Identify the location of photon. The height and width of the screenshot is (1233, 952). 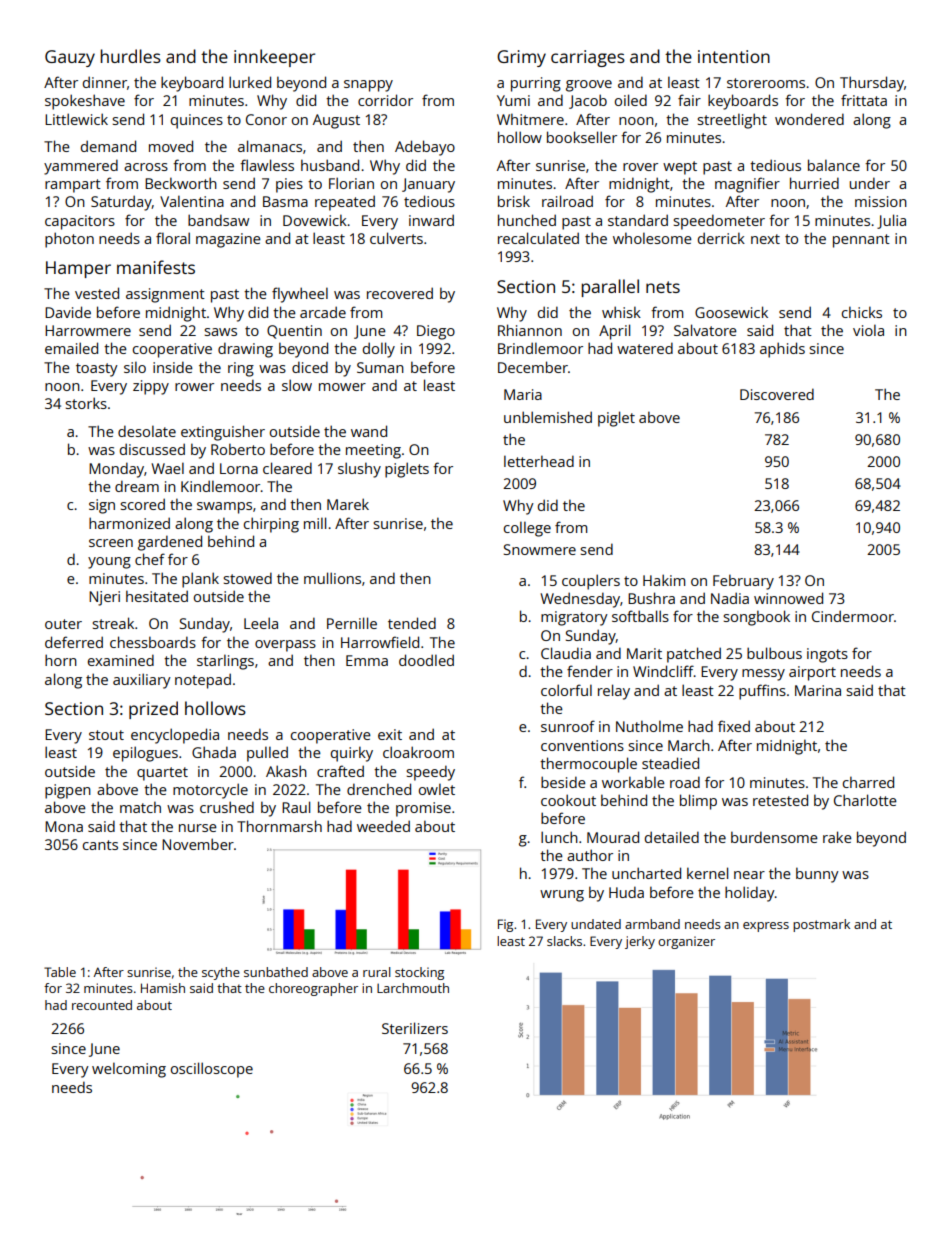
(69, 240).
